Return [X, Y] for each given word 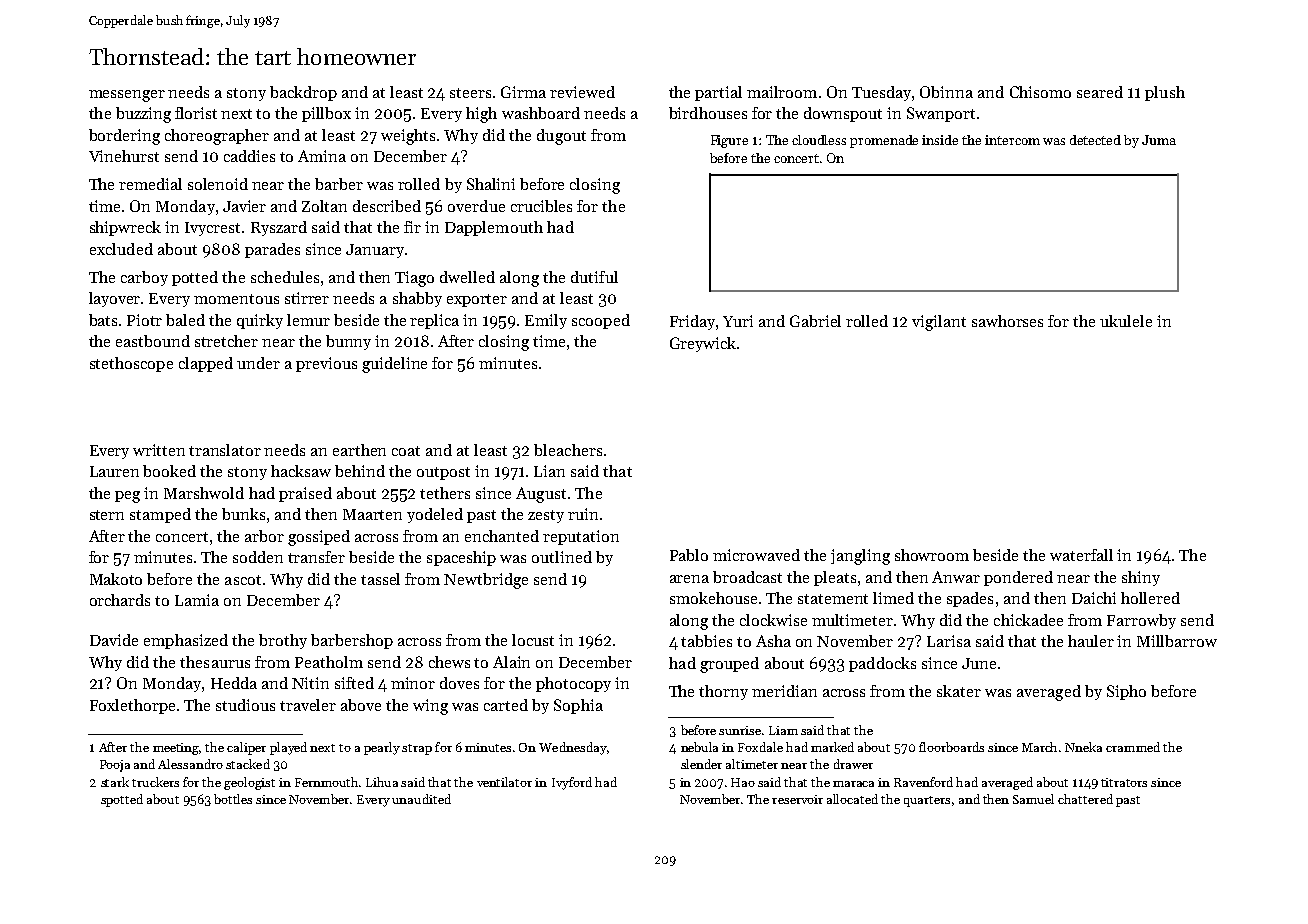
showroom [932, 555]
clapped [206, 364]
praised [305, 494]
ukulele [1126, 321]
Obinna [946, 92]
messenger [127, 96]
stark [115, 782]
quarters [927, 801]
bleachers [568, 450]
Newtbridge [486, 581]
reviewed [582, 92]
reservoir [797, 799]
